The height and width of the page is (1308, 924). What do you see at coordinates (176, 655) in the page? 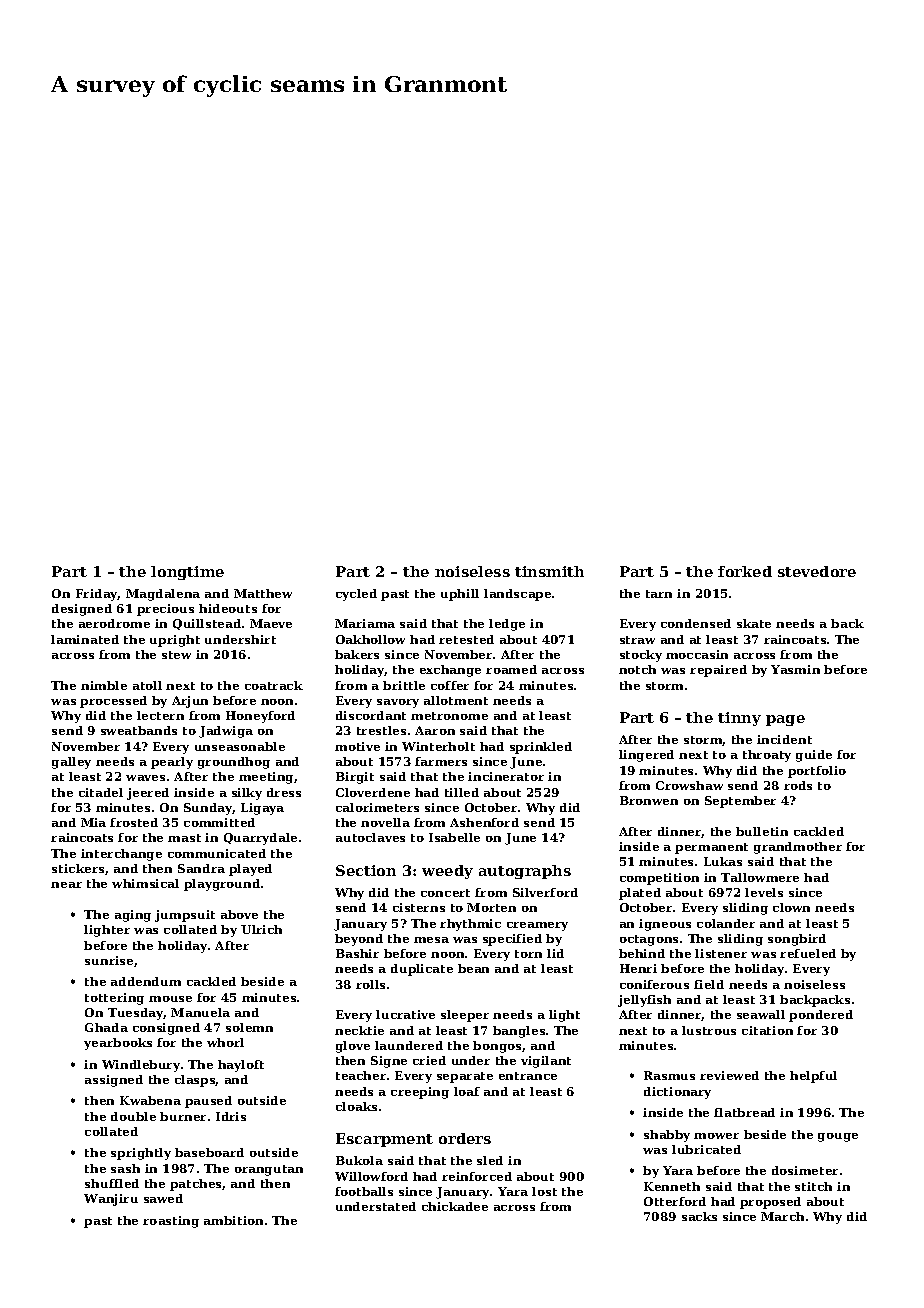
I see `stew` at bounding box center [176, 655].
